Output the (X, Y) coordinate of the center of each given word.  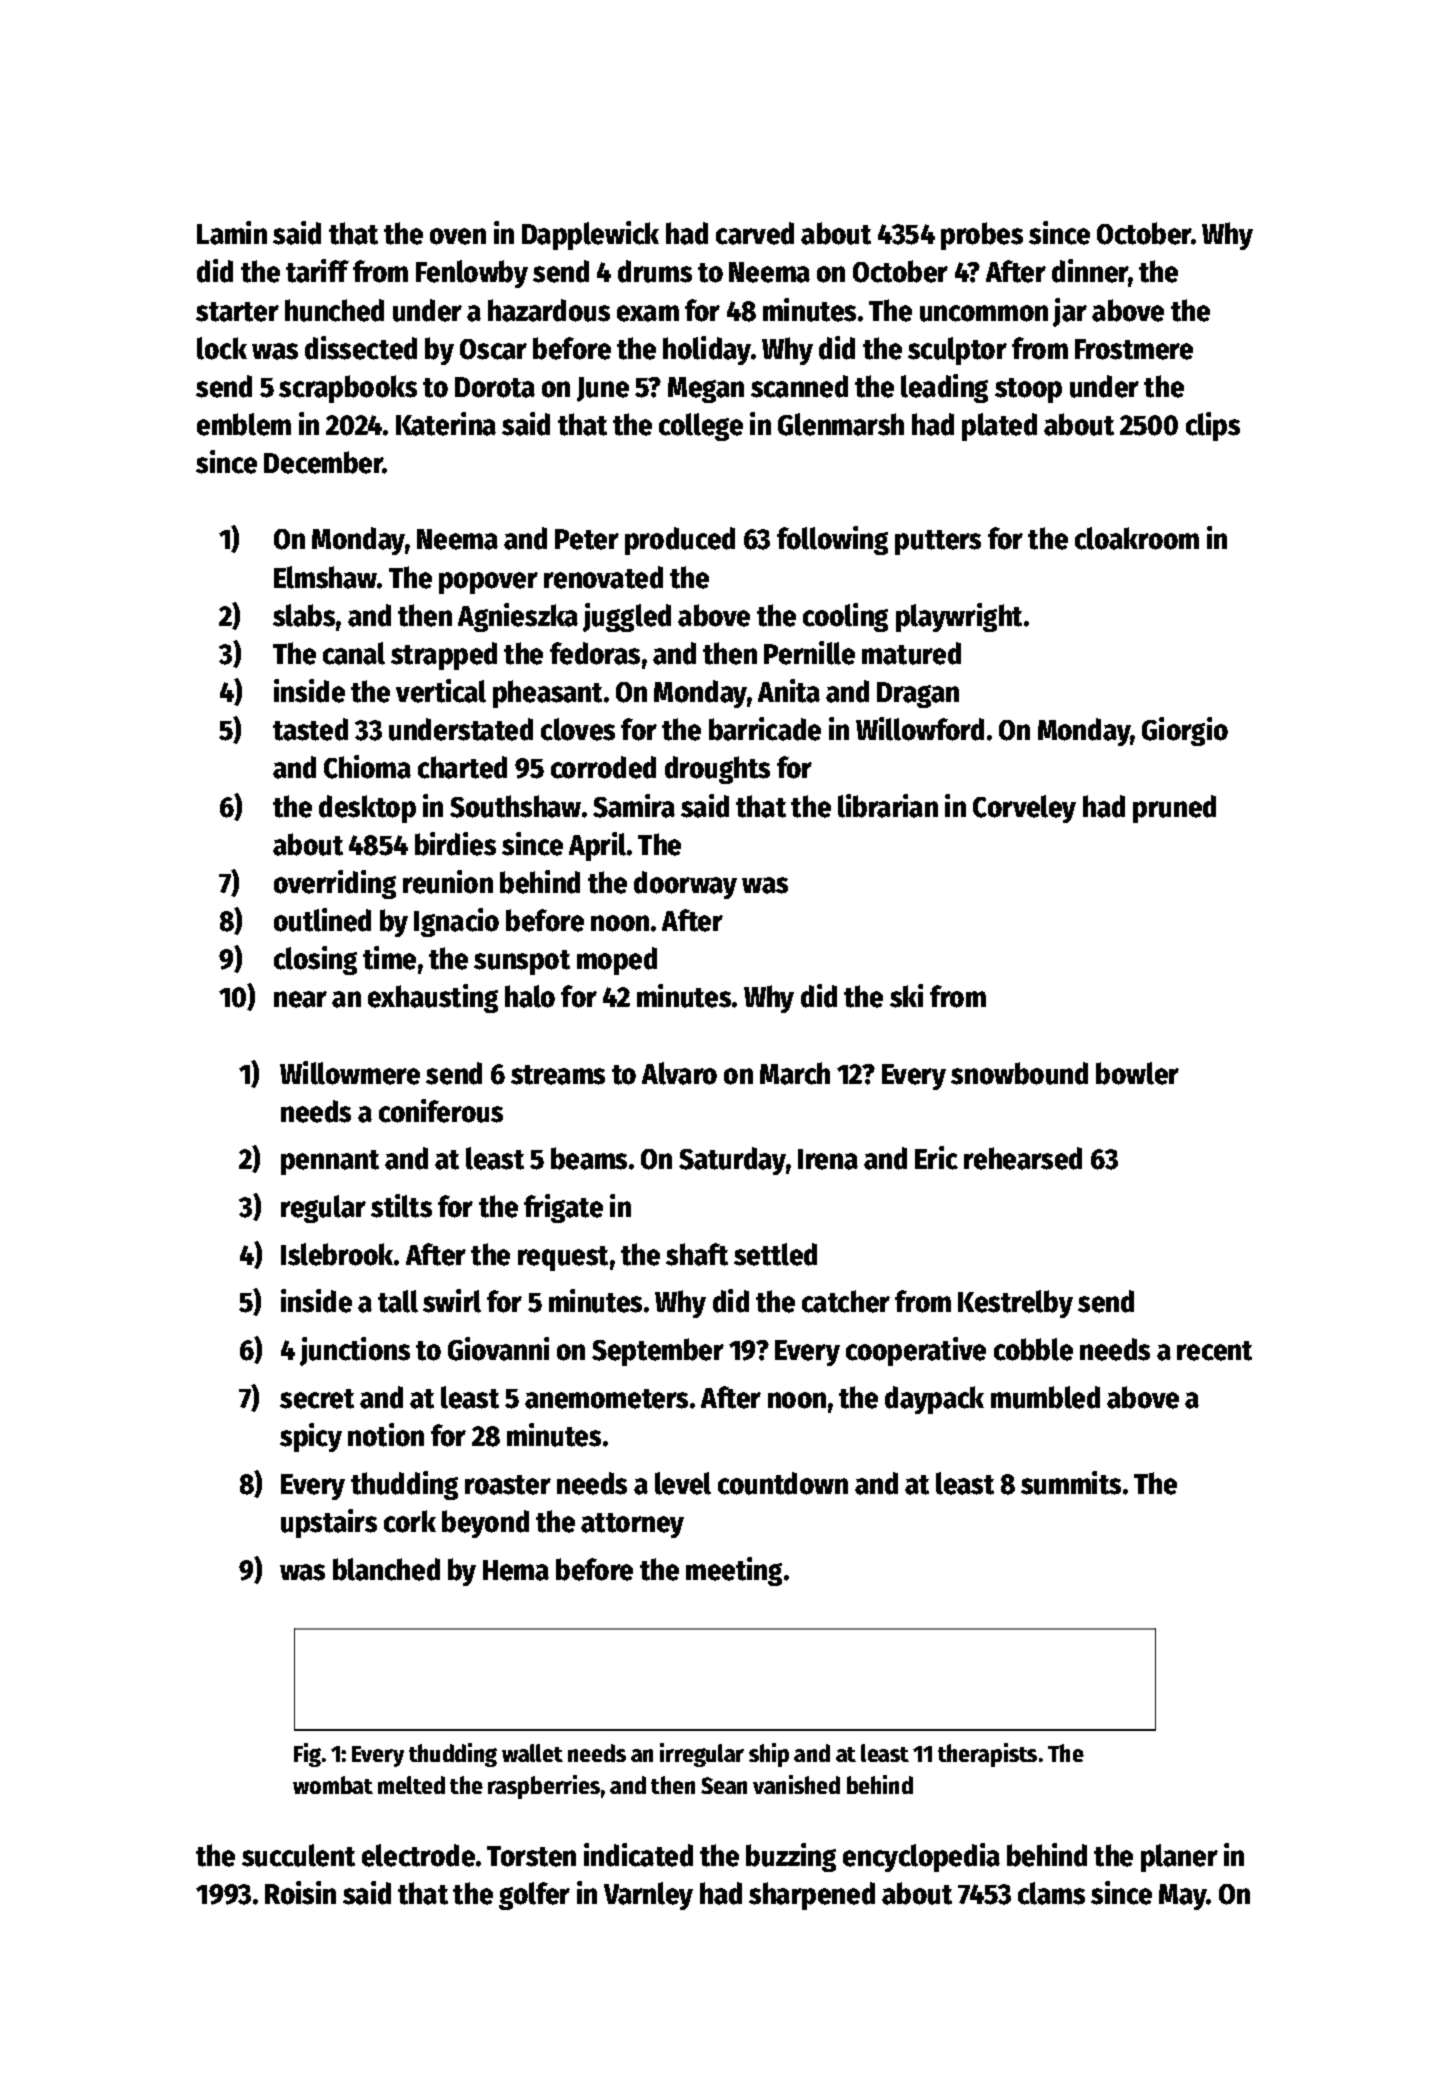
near (300, 999)
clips (1213, 426)
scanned (799, 386)
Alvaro (679, 1073)
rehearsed (1023, 1158)
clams (1051, 1893)
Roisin (300, 1893)
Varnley (648, 1896)
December (323, 462)
